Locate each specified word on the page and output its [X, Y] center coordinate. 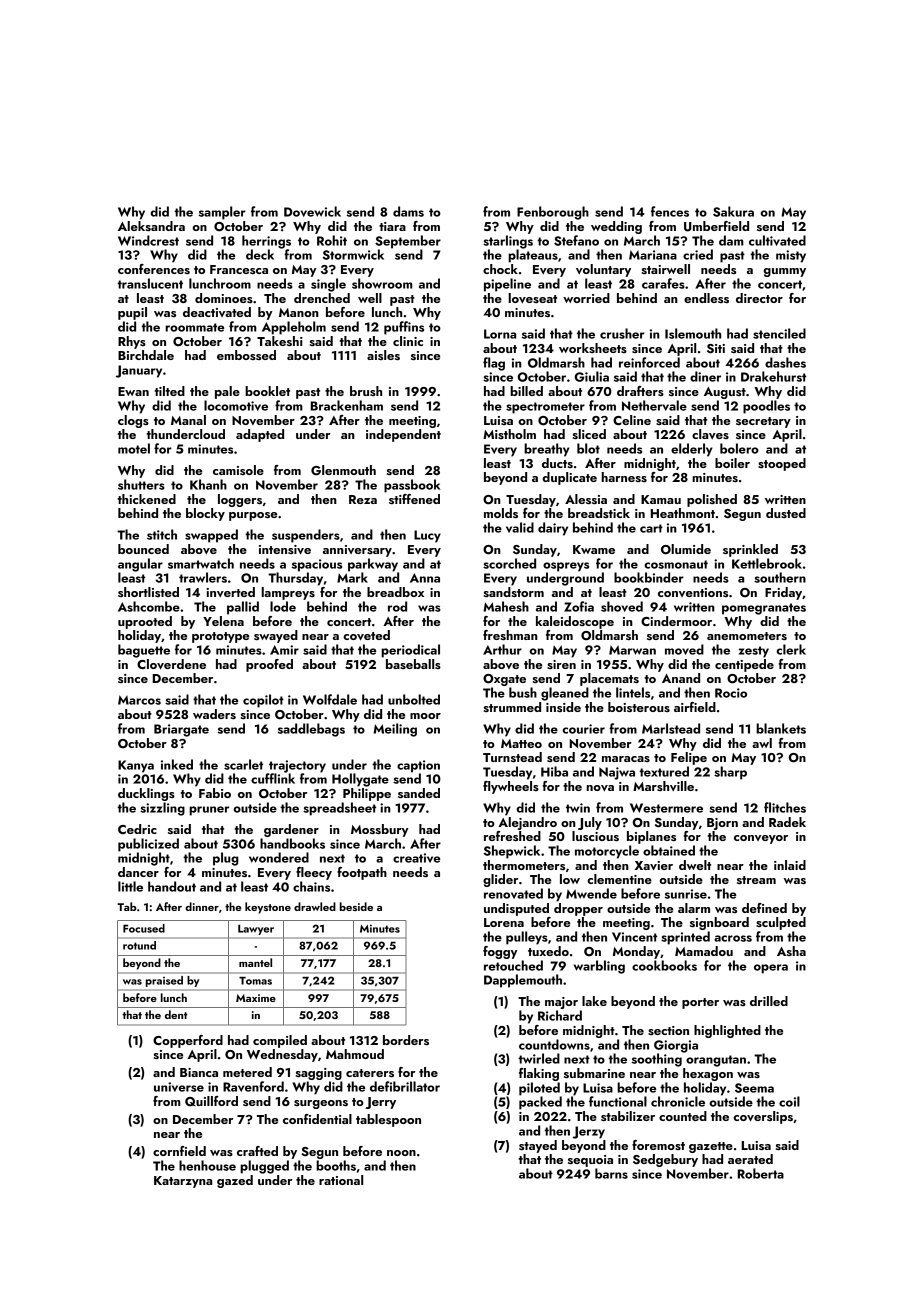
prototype [220, 637]
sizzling [162, 809]
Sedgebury [665, 1160]
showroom [382, 283]
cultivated [777, 240]
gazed [235, 1181]
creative [416, 858]
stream [756, 880]
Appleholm [294, 328]
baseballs [413, 664]
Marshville [663, 786]
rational [341, 1180]
